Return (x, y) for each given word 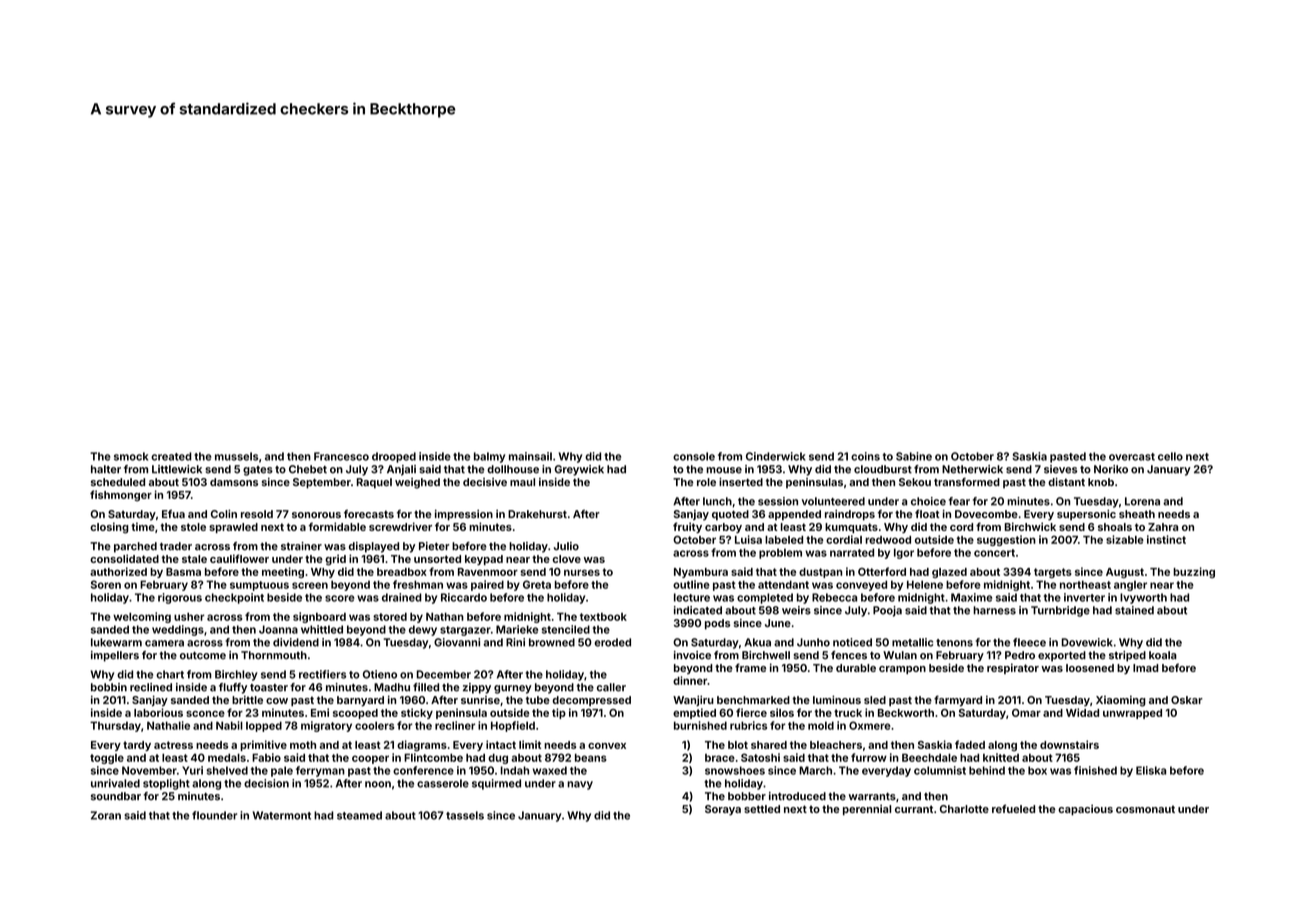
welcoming (142, 617)
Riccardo (464, 597)
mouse (724, 470)
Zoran (106, 815)
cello (1170, 456)
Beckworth (906, 713)
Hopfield (513, 726)
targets (1053, 573)
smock (131, 456)
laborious (158, 712)
